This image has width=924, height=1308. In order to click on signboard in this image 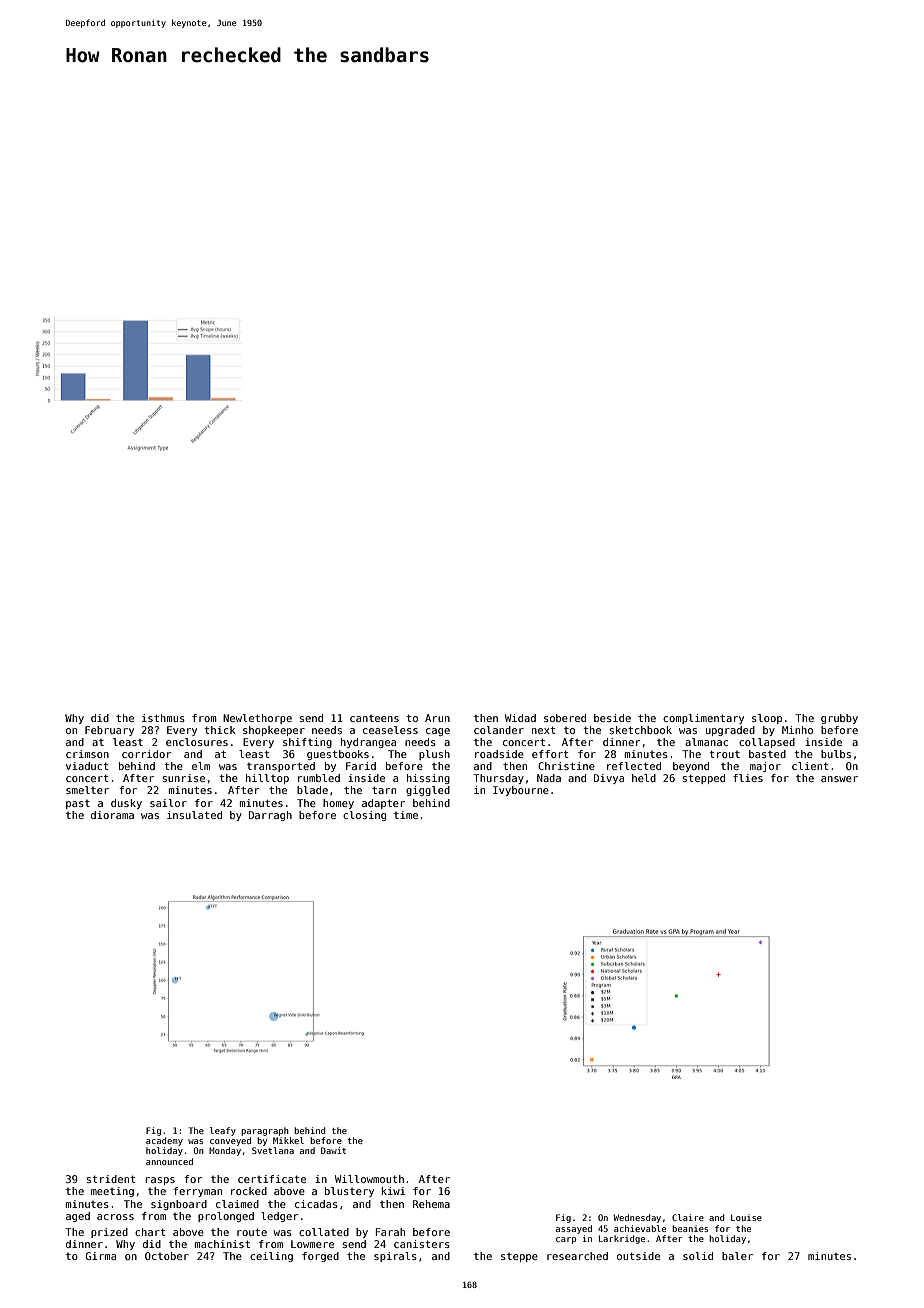, I will do `click(179, 1205)`.
